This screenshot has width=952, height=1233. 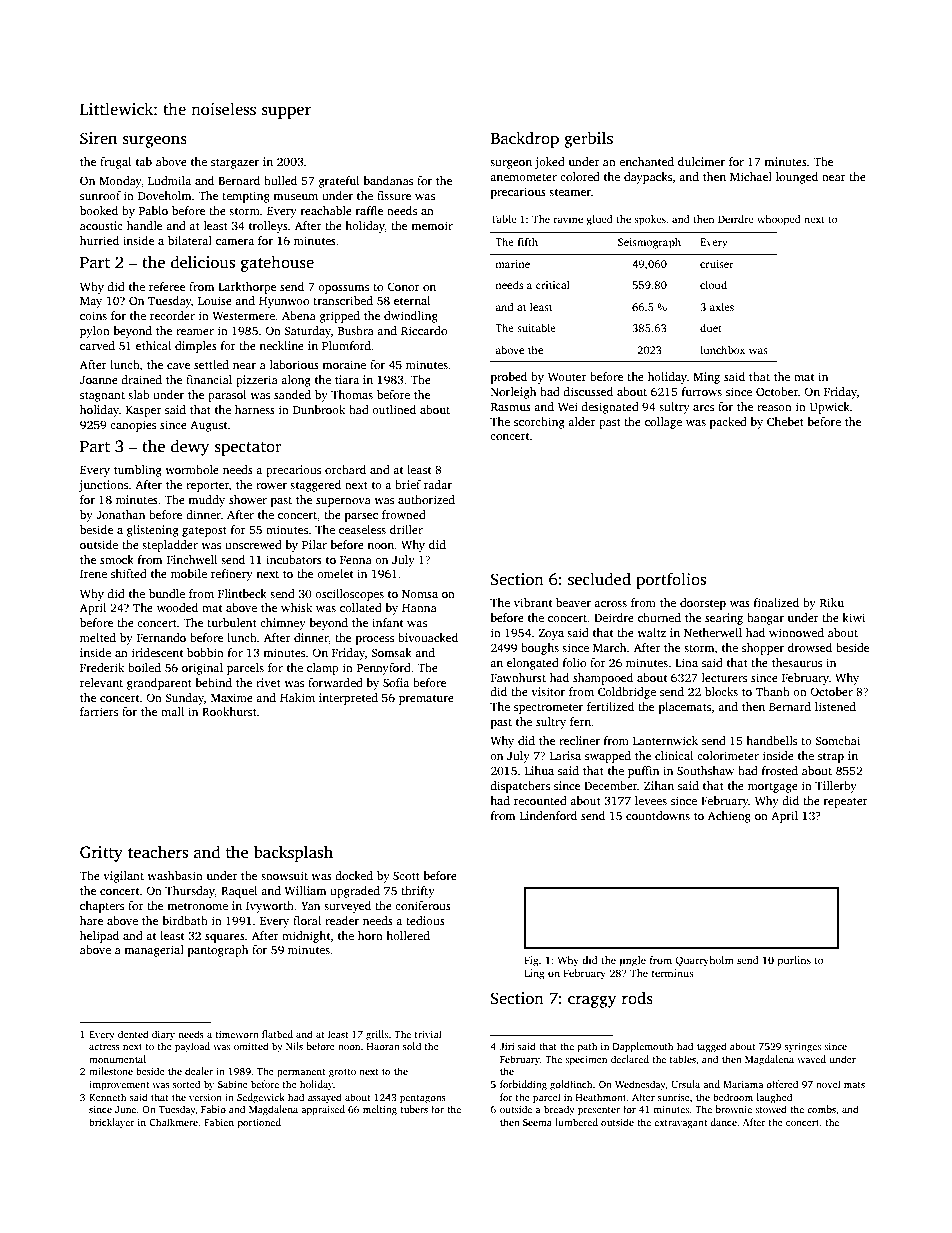 I want to click on Lihua, so click(x=539, y=770).
